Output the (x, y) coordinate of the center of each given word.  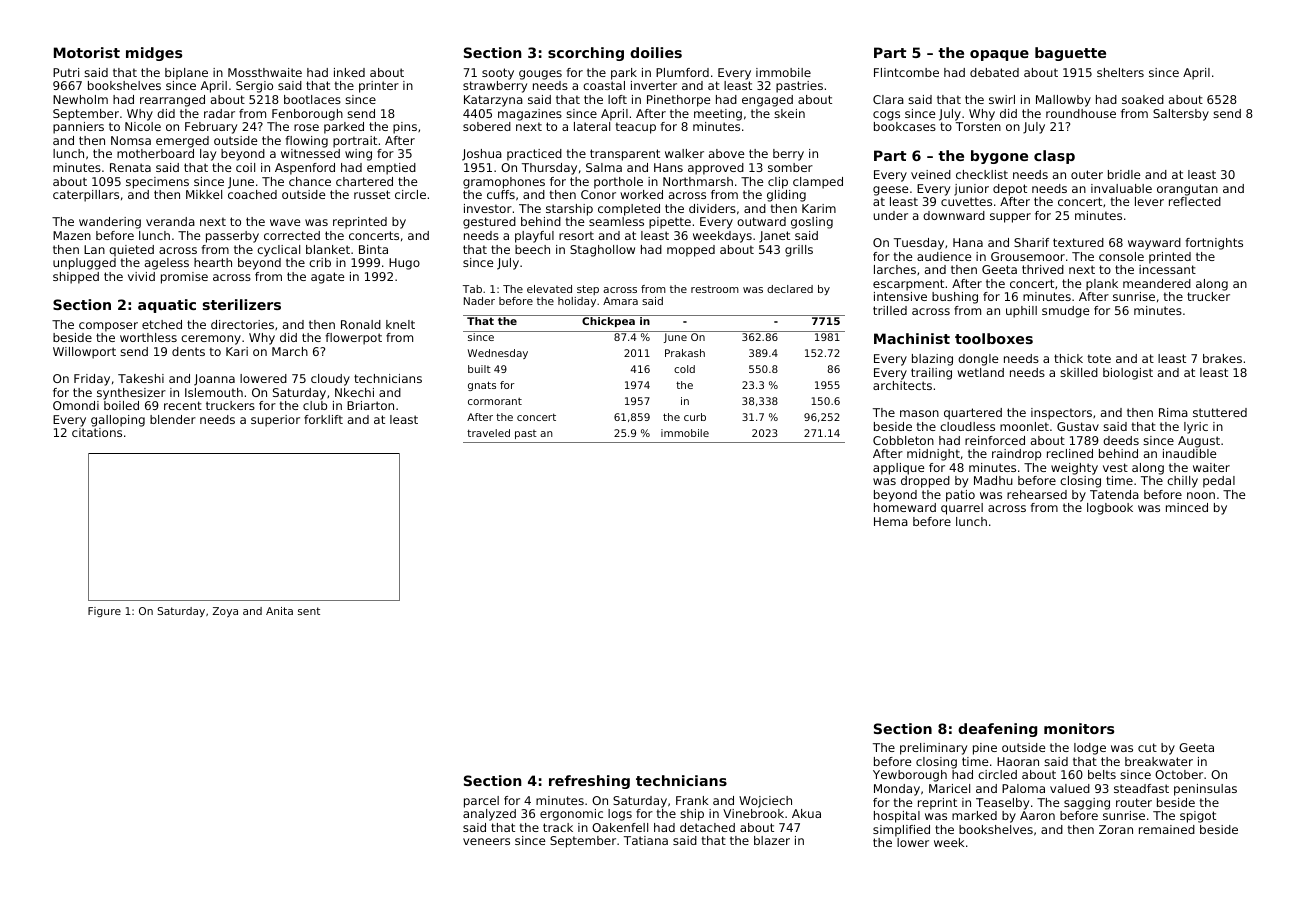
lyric (1196, 428)
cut (1147, 747)
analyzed (489, 815)
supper (1010, 218)
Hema (891, 521)
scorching (586, 54)
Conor (598, 194)
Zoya (225, 612)
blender (173, 419)
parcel (481, 802)
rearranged (172, 101)
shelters (1120, 72)
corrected (292, 235)
